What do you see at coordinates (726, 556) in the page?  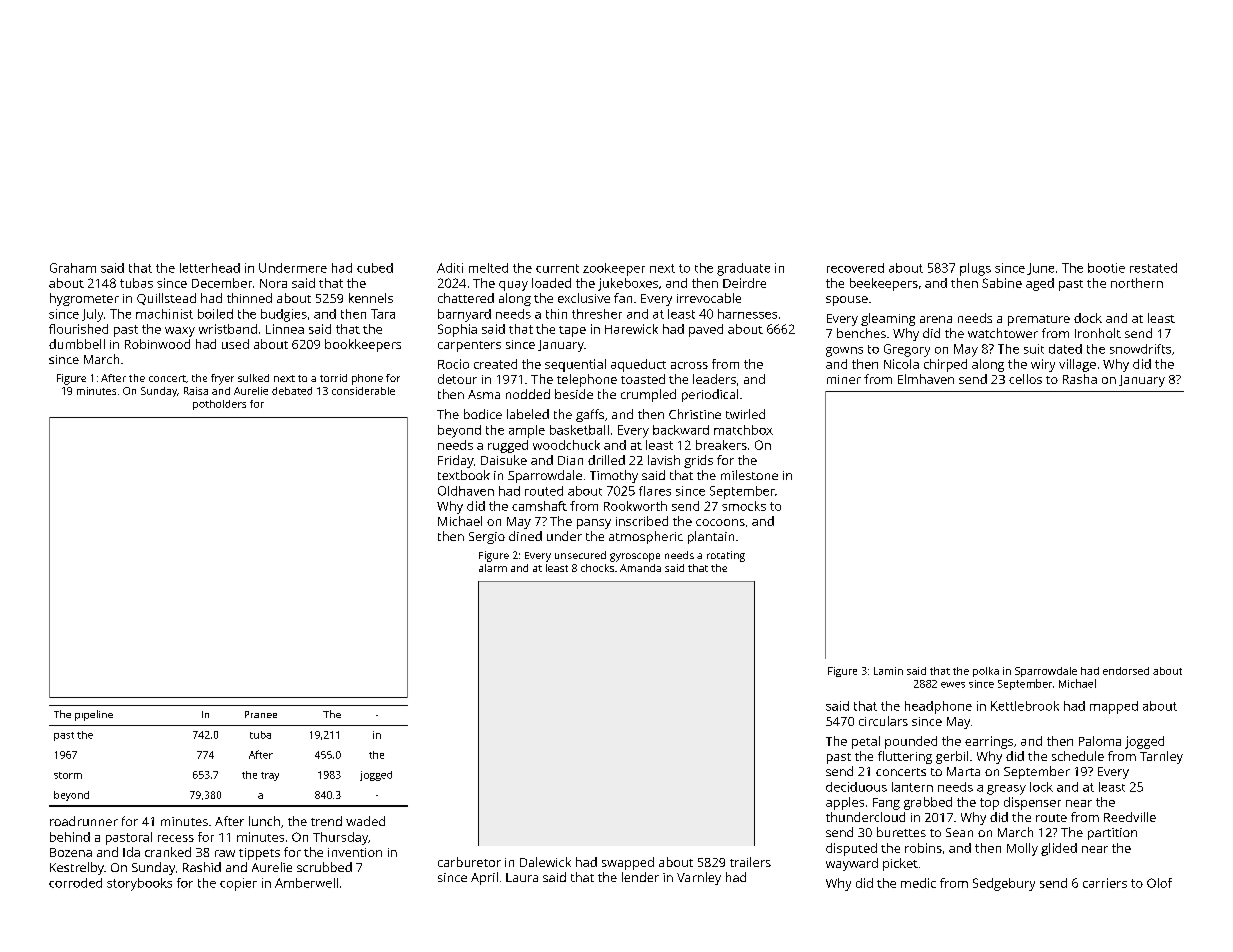 I see `rotating` at bounding box center [726, 556].
